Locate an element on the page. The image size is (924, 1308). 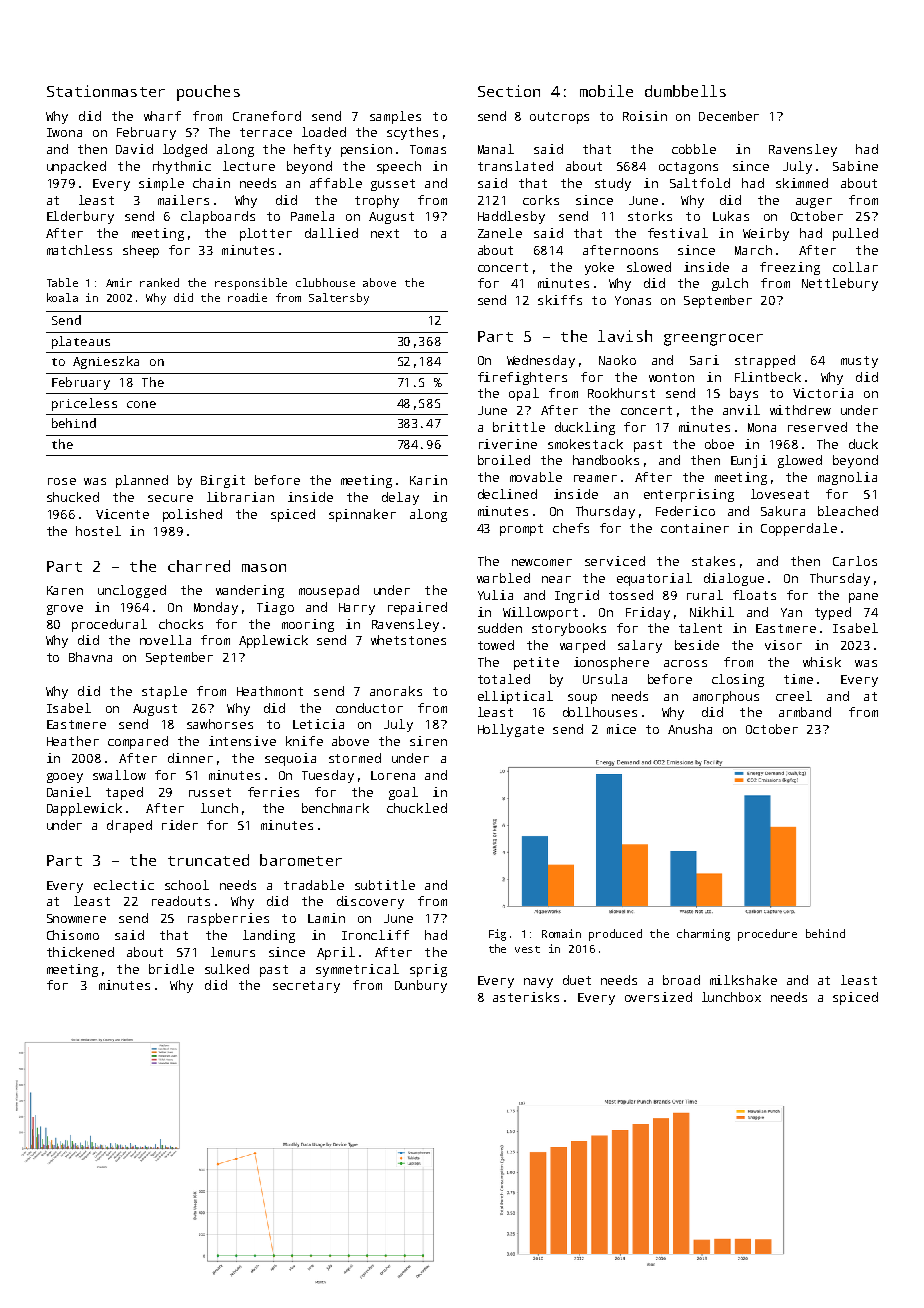
skiffs is located at coordinates (560, 300).
